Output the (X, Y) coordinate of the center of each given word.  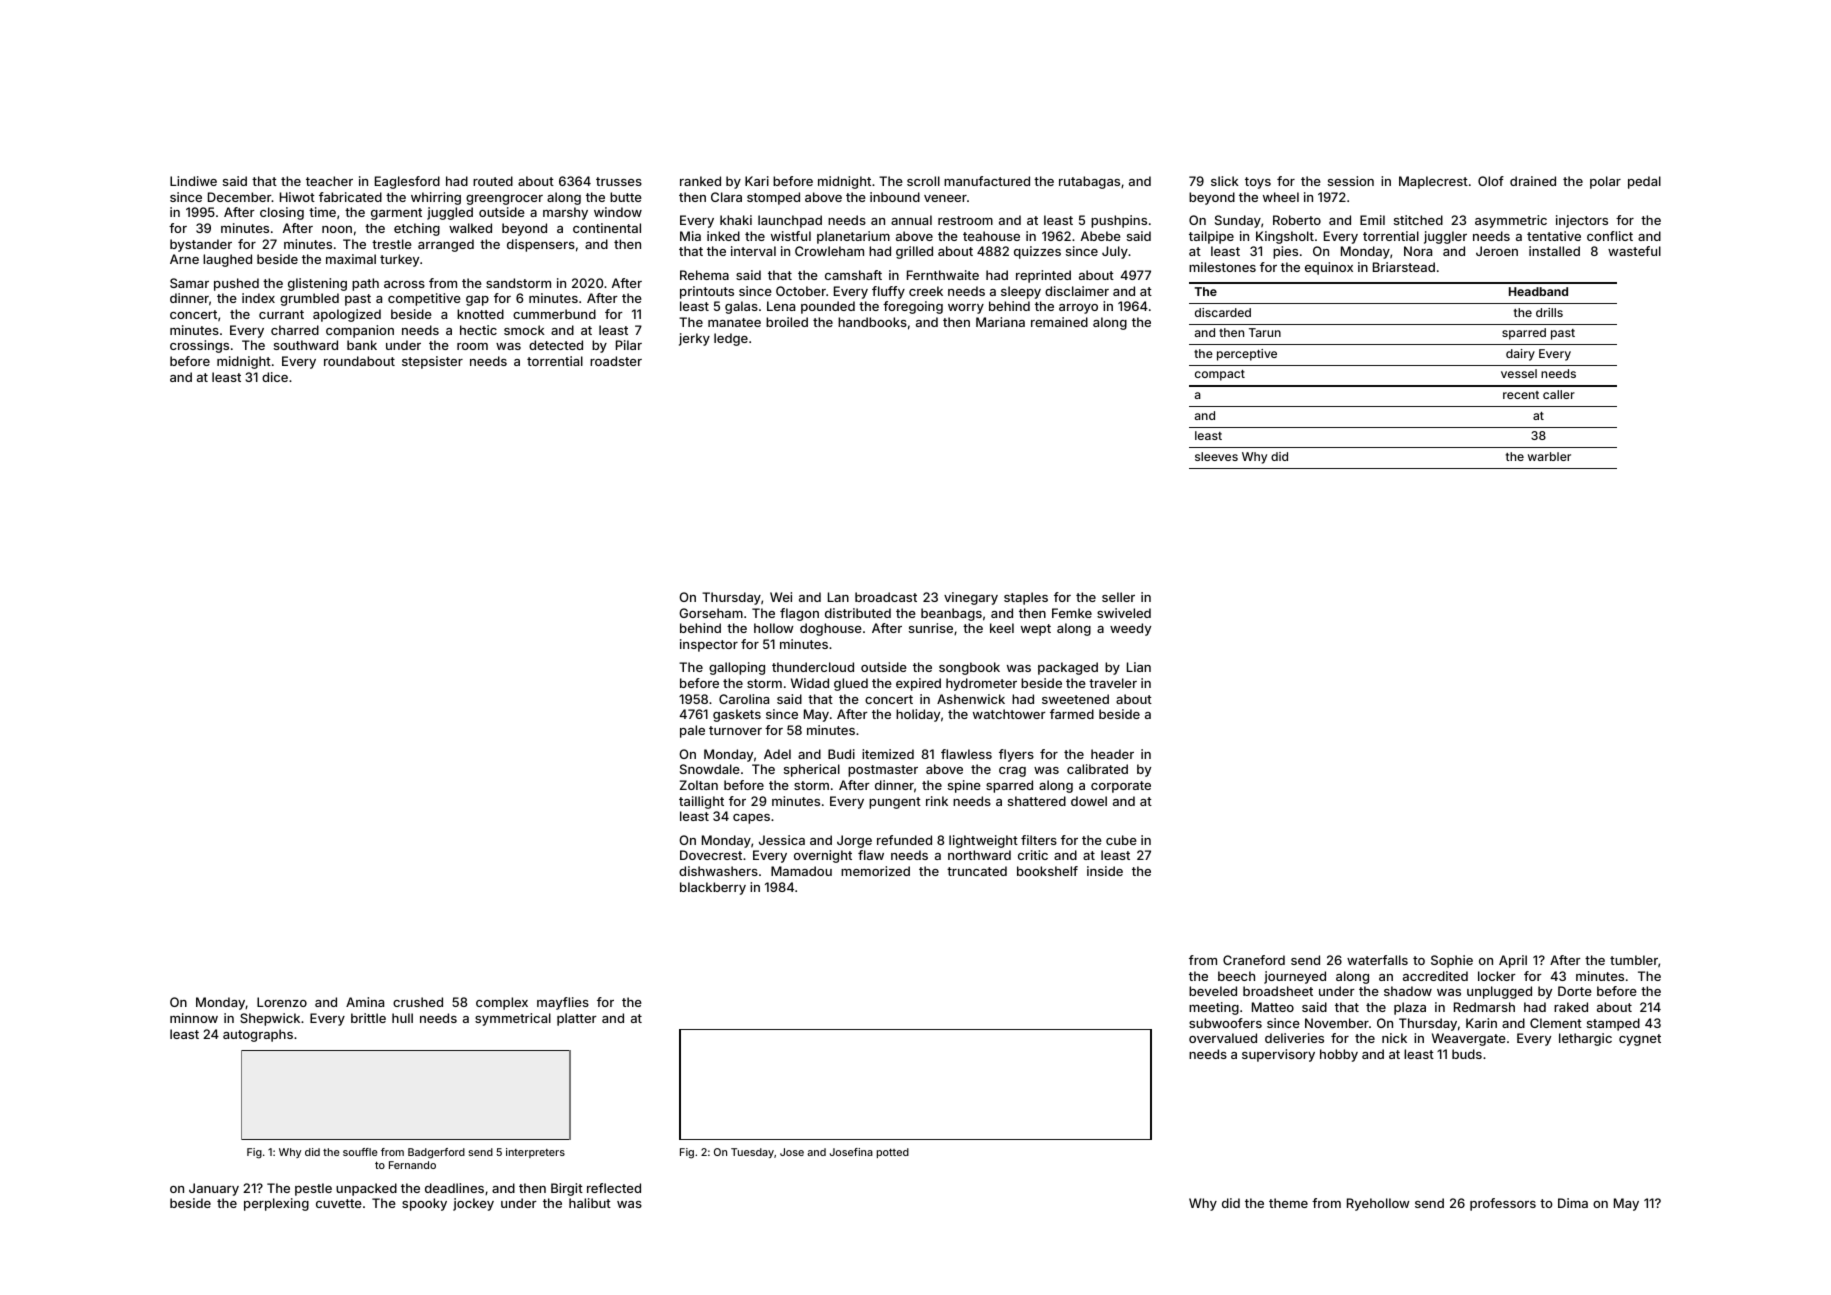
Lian (1139, 667)
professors (1503, 1204)
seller (1118, 597)
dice (275, 377)
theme (1288, 1203)
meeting (1214, 1008)
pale (692, 731)
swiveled (1124, 613)
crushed (418, 1002)
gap (477, 301)
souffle (360, 1152)
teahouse (991, 236)
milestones (1222, 267)
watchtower (1009, 714)
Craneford (1254, 960)
